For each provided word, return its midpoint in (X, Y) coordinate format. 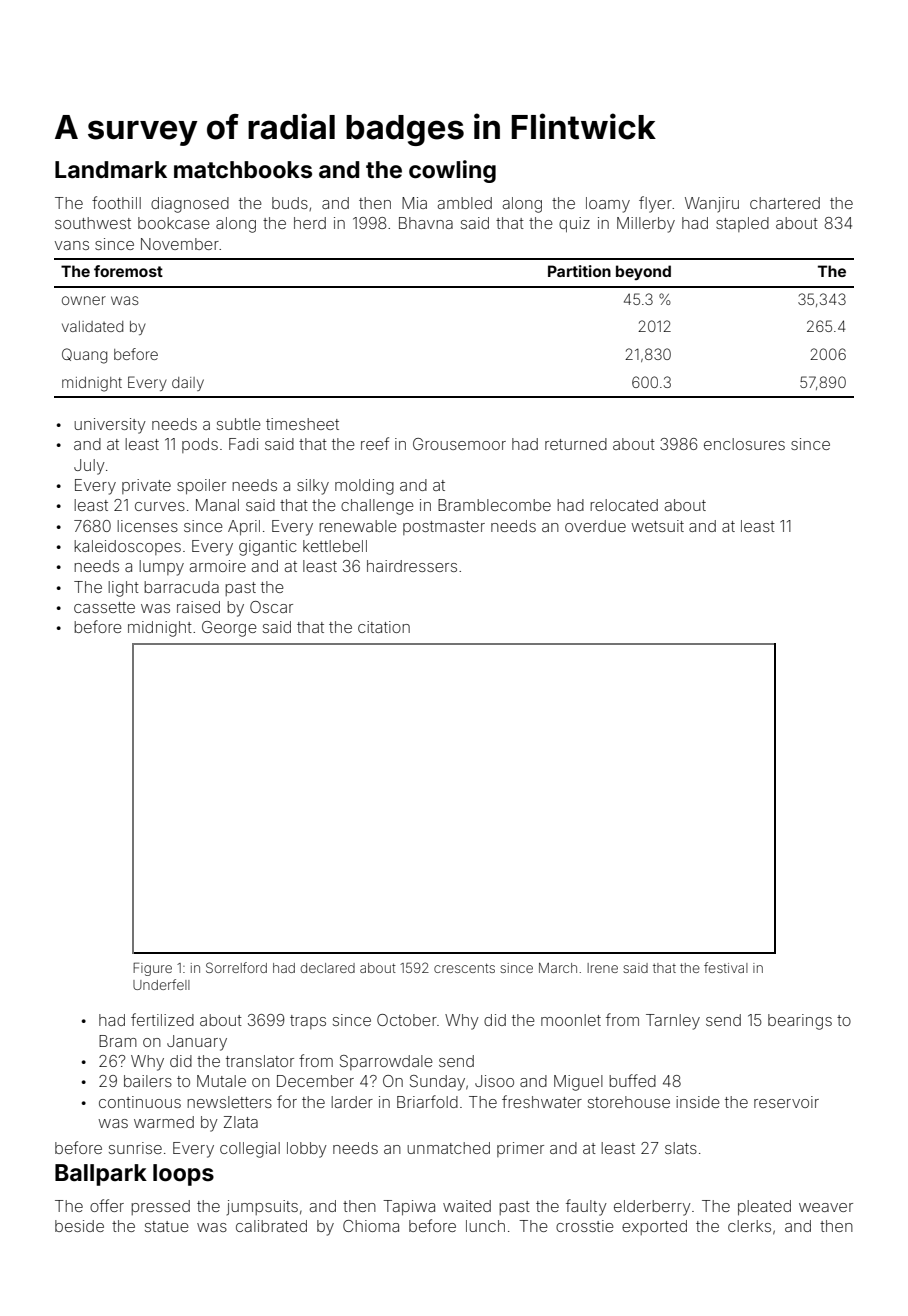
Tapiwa (409, 1207)
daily (188, 384)
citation (384, 627)
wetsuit (657, 526)
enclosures (744, 444)
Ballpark (101, 1175)
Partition (579, 271)
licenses (147, 526)
